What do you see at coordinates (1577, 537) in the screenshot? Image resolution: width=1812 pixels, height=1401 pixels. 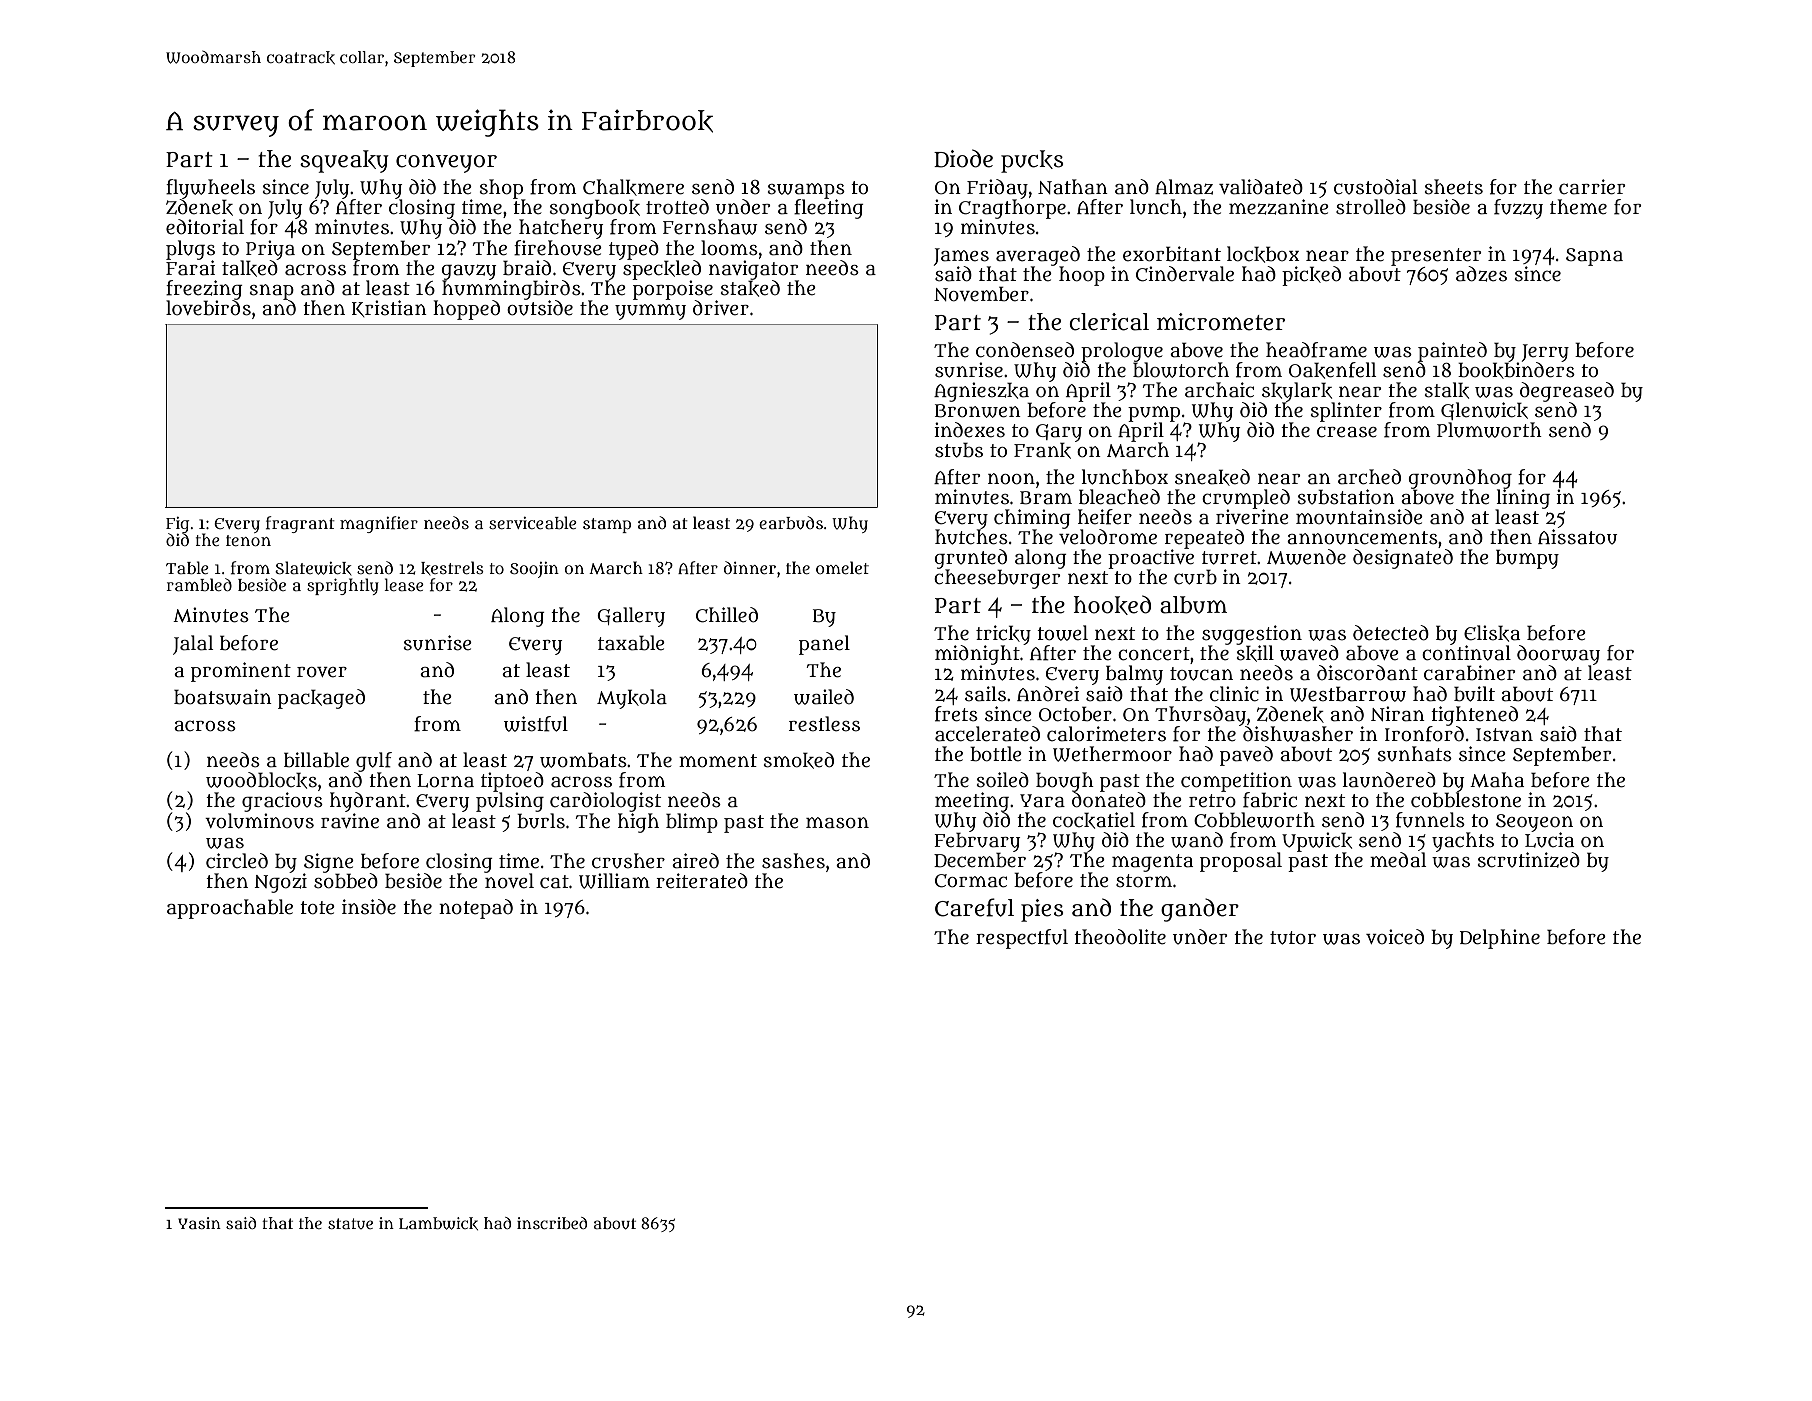 I see `Aissatou` at bounding box center [1577, 537].
